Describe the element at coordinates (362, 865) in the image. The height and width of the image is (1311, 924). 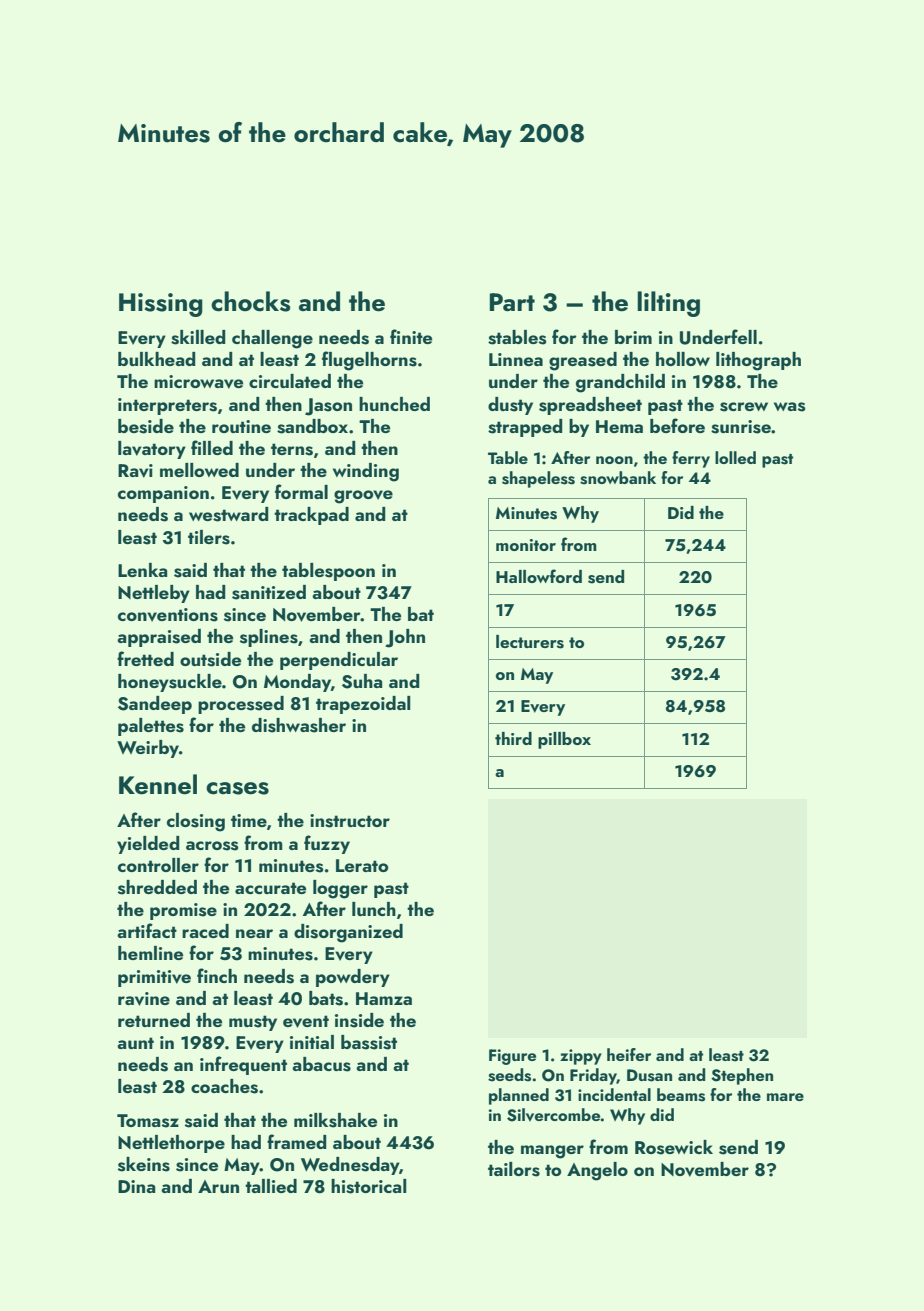
I see `Lerato` at that location.
